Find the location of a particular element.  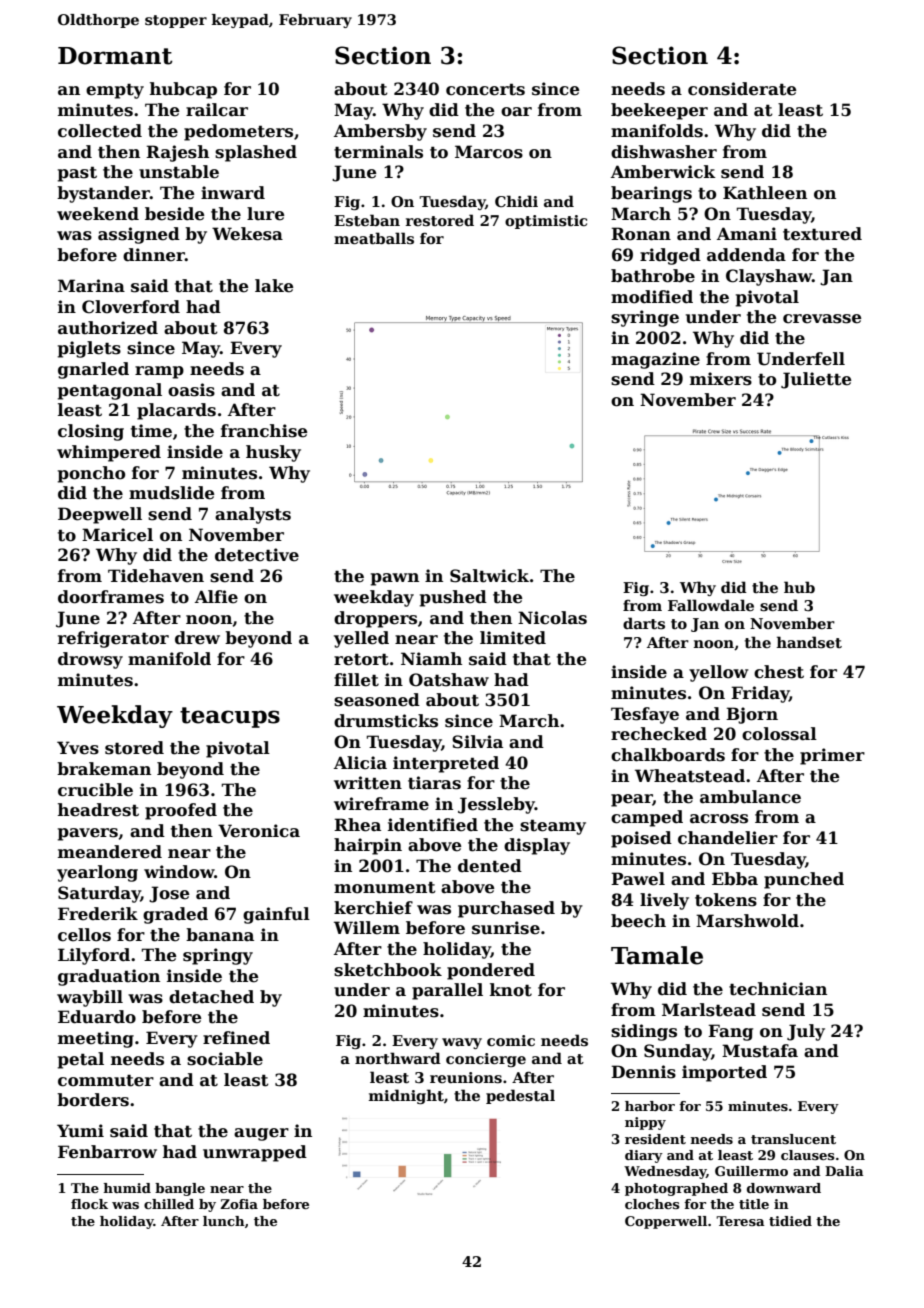

technician is located at coordinates (778, 989).
